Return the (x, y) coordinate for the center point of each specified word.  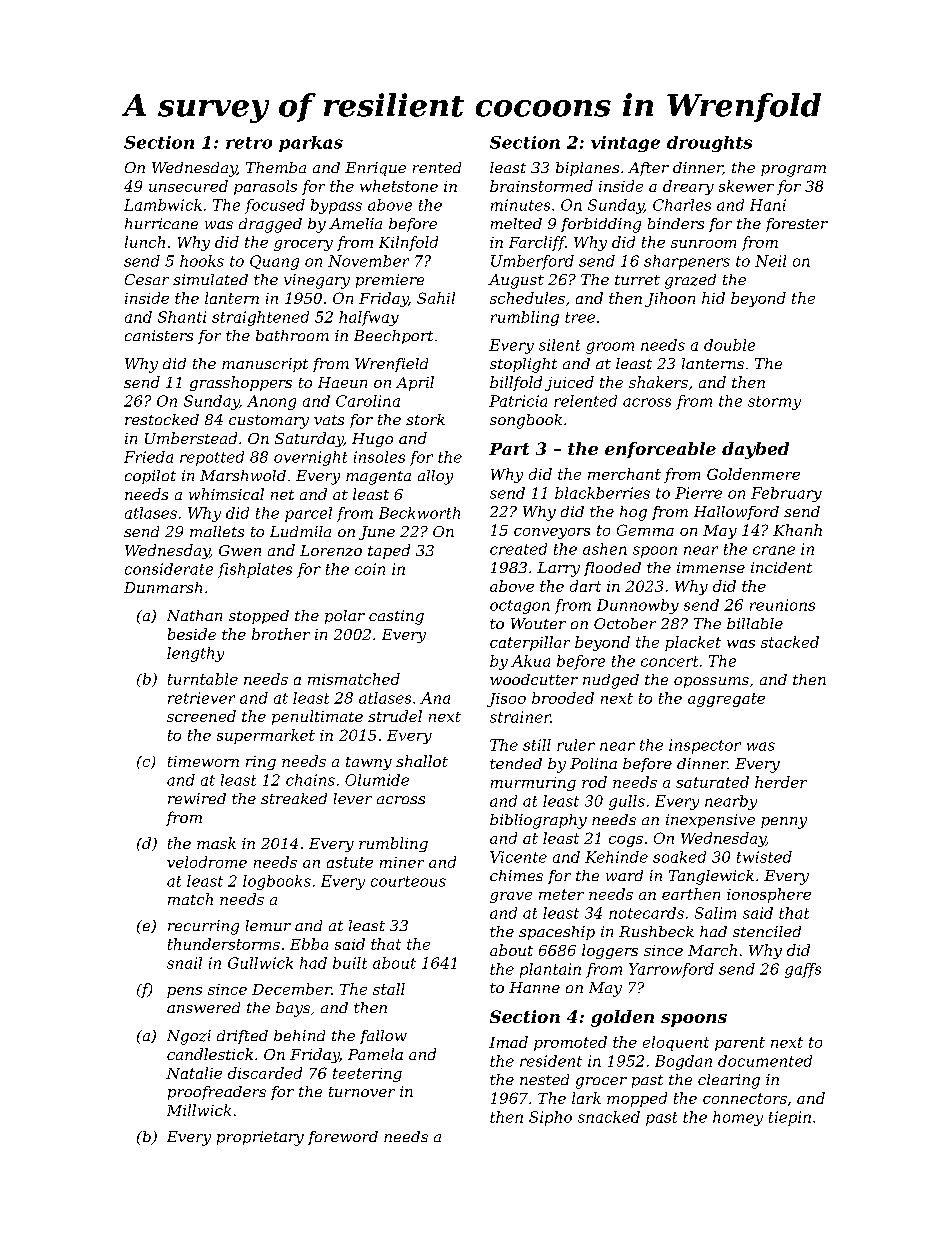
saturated (712, 782)
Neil (770, 261)
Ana (435, 698)
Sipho (550, 1118)
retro (249, 143)
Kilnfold (408, 243)
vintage (625, 144)
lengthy (195, 654)
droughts (709, 144)
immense (711, 567)
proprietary (260, 1138)
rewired (197, 798)
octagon (520, 607)
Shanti (182, 317)
